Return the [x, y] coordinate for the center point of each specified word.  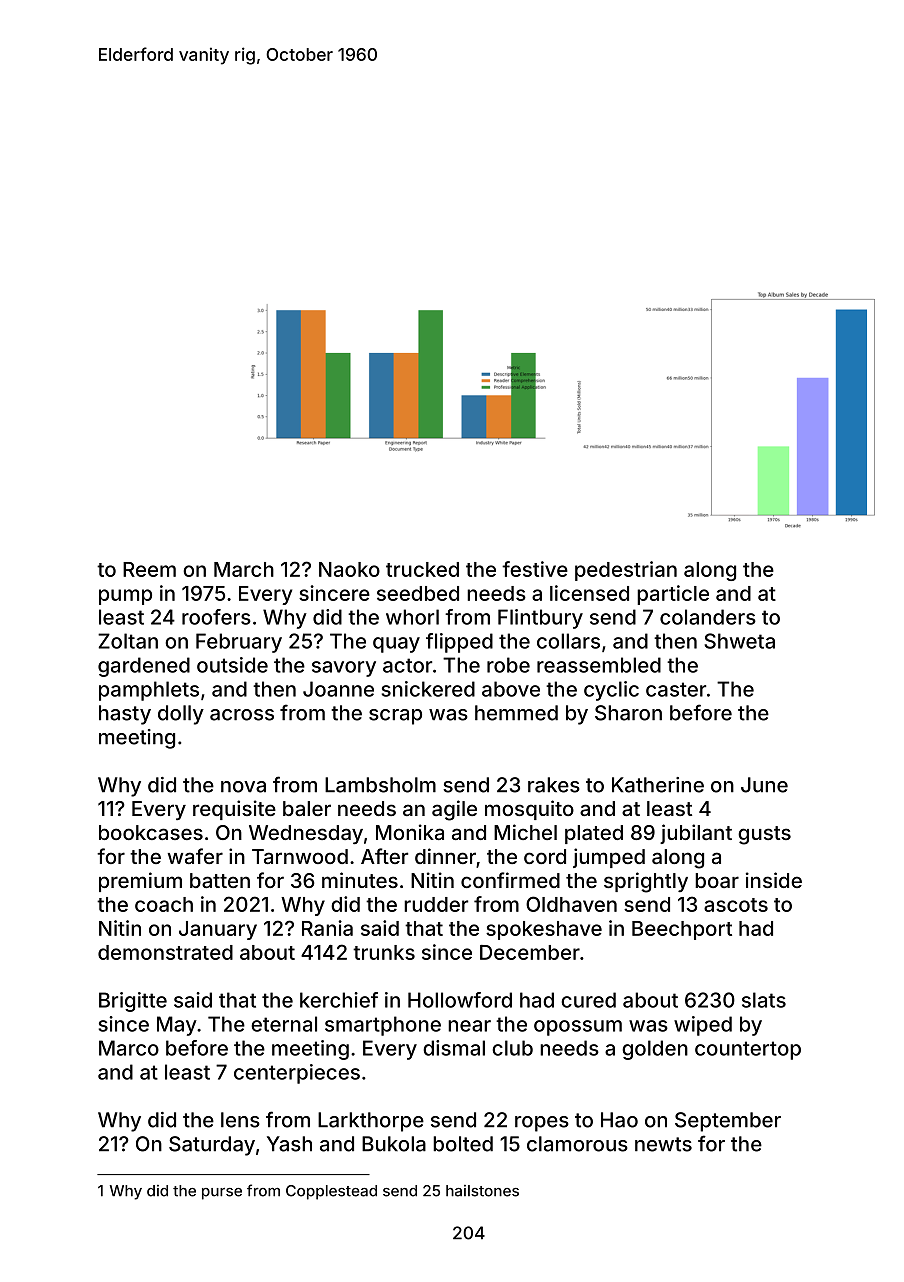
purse [222, 1194]
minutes [360, 880]
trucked [422, 569]
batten [220, 880]
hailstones [482, 1191]
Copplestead [331, 1192]
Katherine [658, 785]
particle [673, 595]
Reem [149, 569]
